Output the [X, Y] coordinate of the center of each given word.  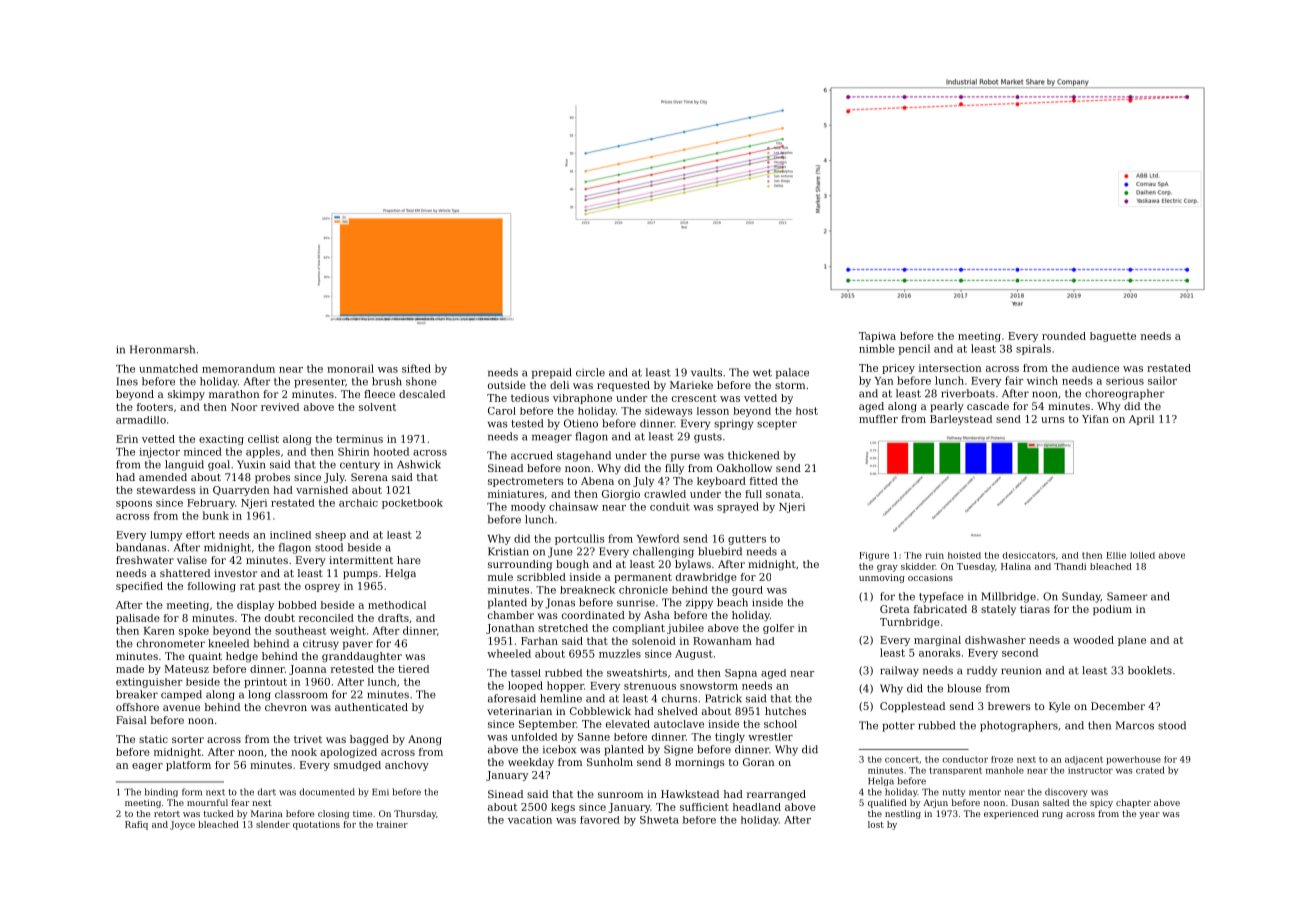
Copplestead [912, 707]
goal [219, 465]
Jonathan [510, 629]
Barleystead [961, 420]
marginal [937, 641]
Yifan [1095, 419]
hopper [565, 686]
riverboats [968, 393]
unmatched [168, 368]
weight [348, 631]
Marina [267, 813]
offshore [137, 707]
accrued [532, 455]
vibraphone [582, 399]
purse [685, 457]
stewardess [166, 490]
